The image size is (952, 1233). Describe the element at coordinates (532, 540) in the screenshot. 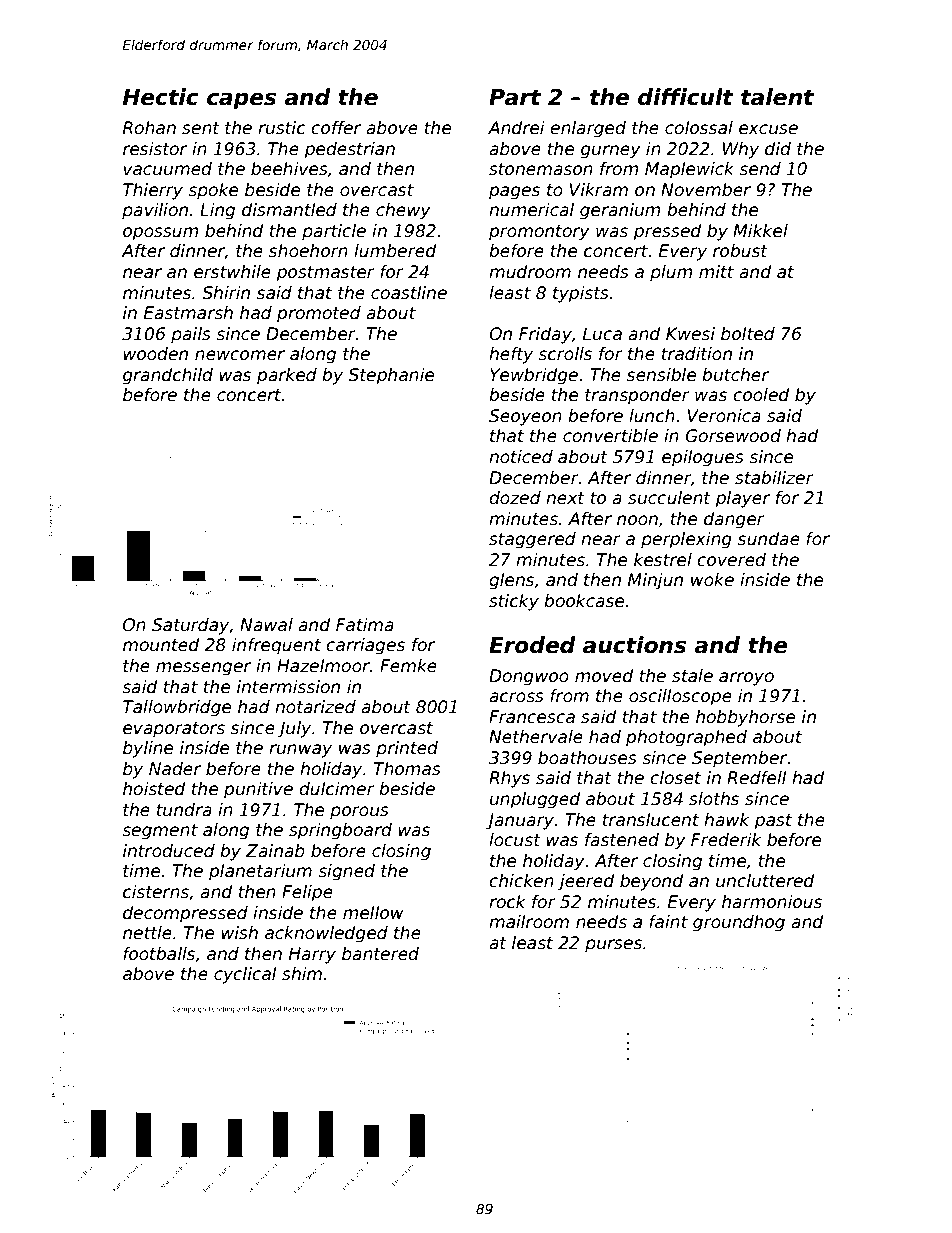

I see `staggered` at that location.
